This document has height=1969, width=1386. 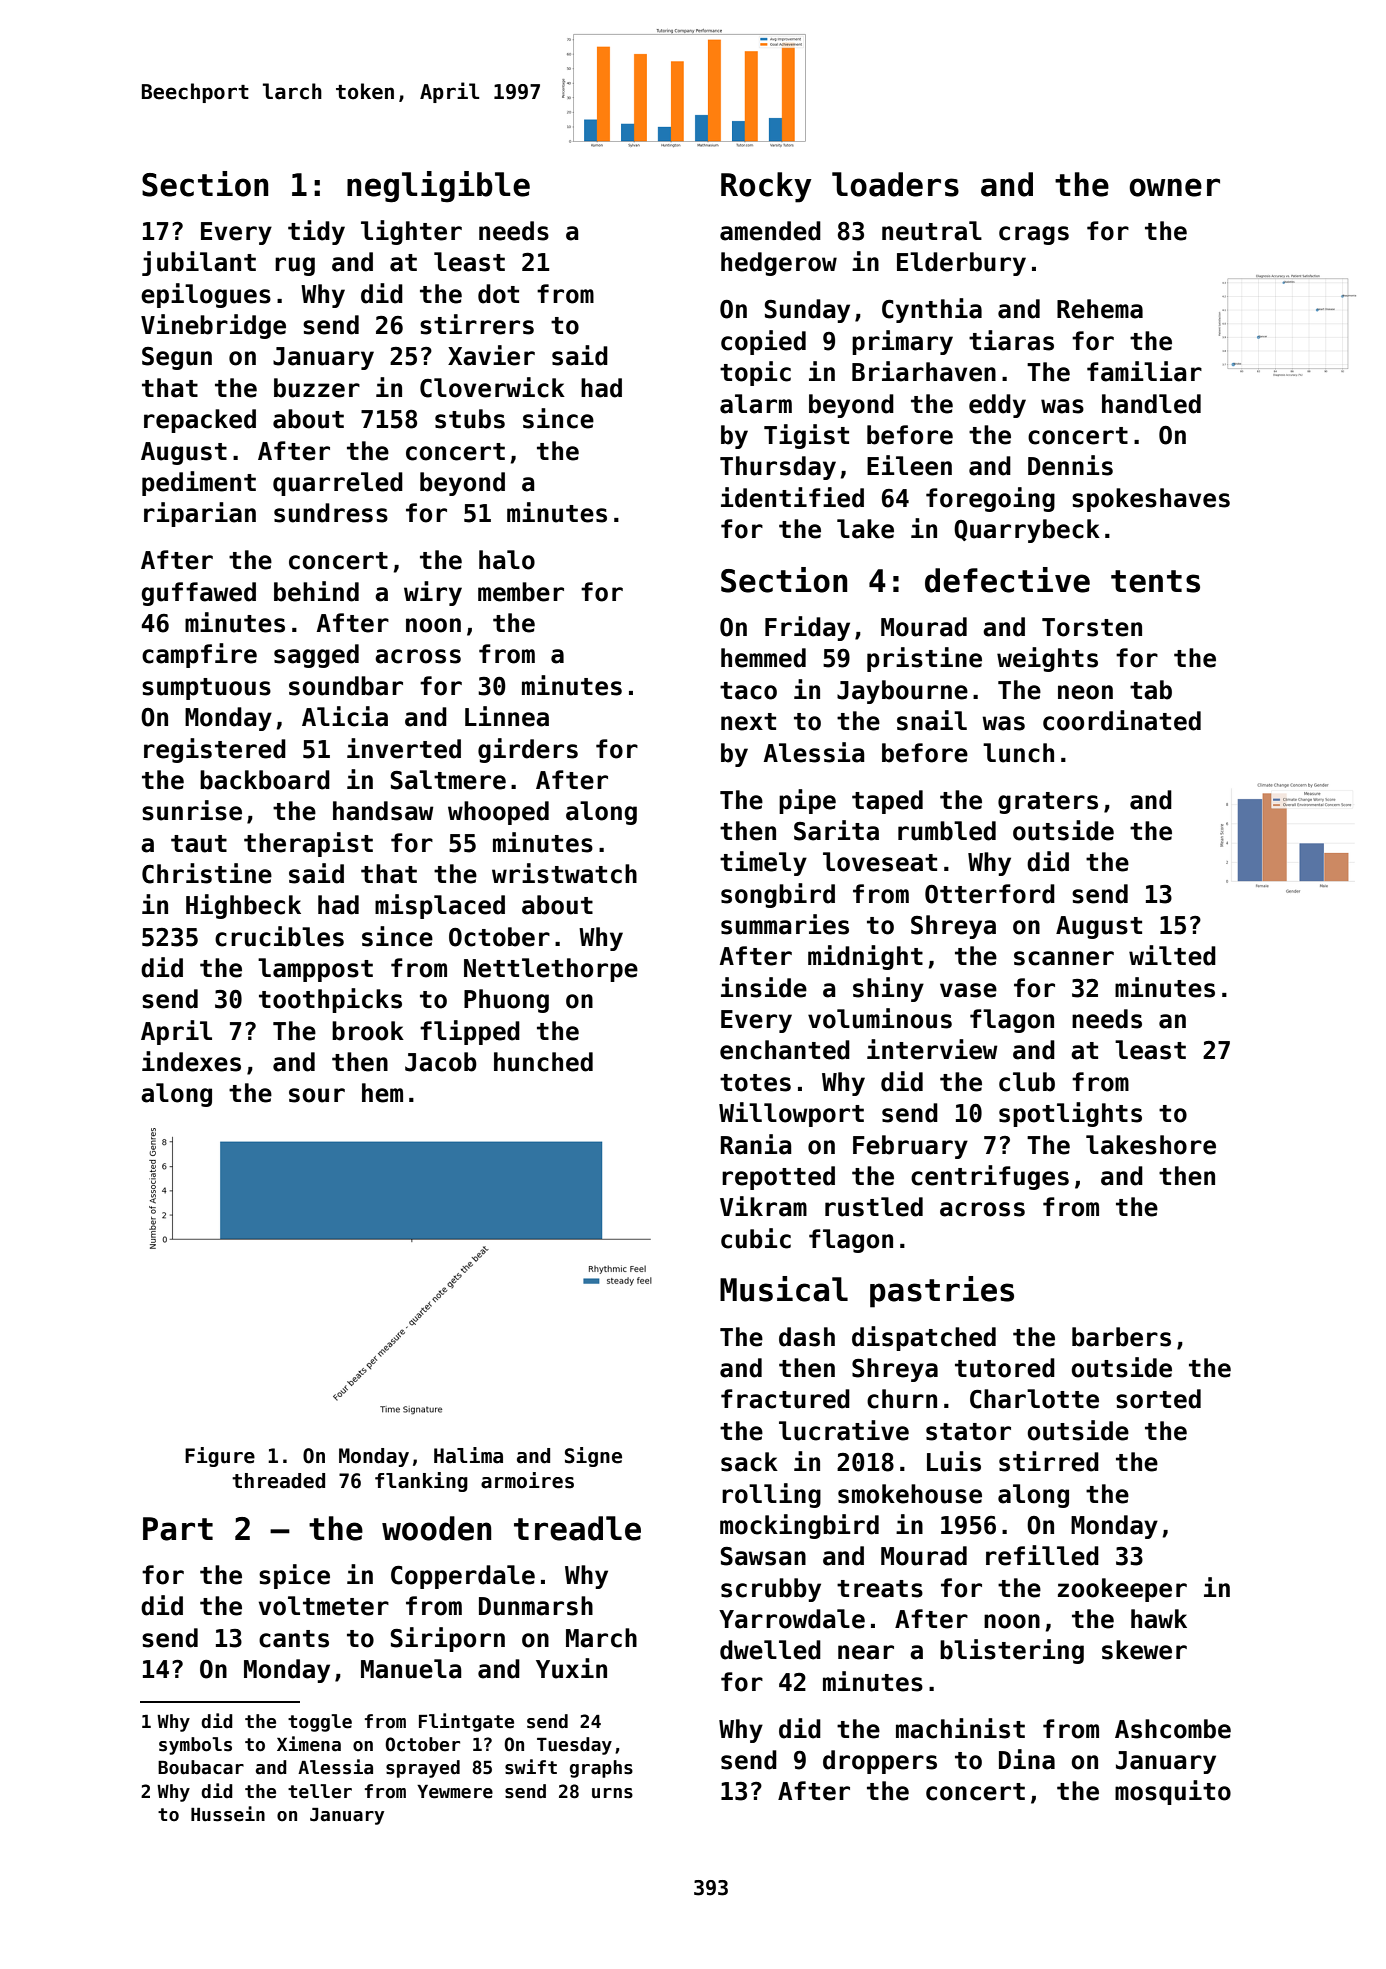 What do you see at coordinates (1172, 955) in the document?
I see `wilted` at bounding box center [1172, 955].
